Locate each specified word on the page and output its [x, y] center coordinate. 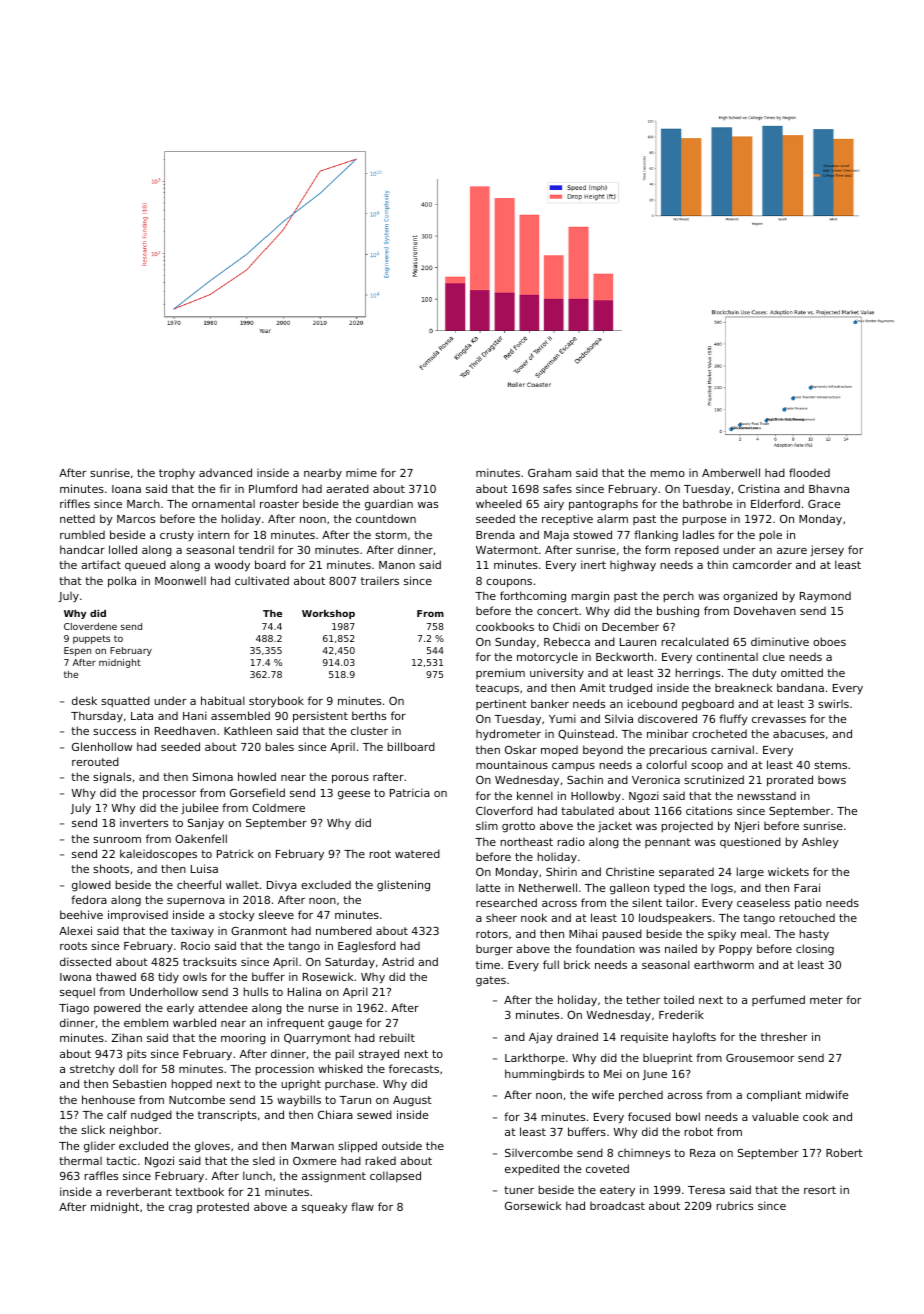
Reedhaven [185, 730]
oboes [829, 641]
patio [808, 904]
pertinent [501, 704]
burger [494, 950]
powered [117, 1008]
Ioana [126, 489]
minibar [667, 733]
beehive [81, 914]
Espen [77, 651]
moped [559, 751]
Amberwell [731, 472]
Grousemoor [760, 1058]
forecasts [414, 1068]
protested [223, 1207]
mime [361, 472]
